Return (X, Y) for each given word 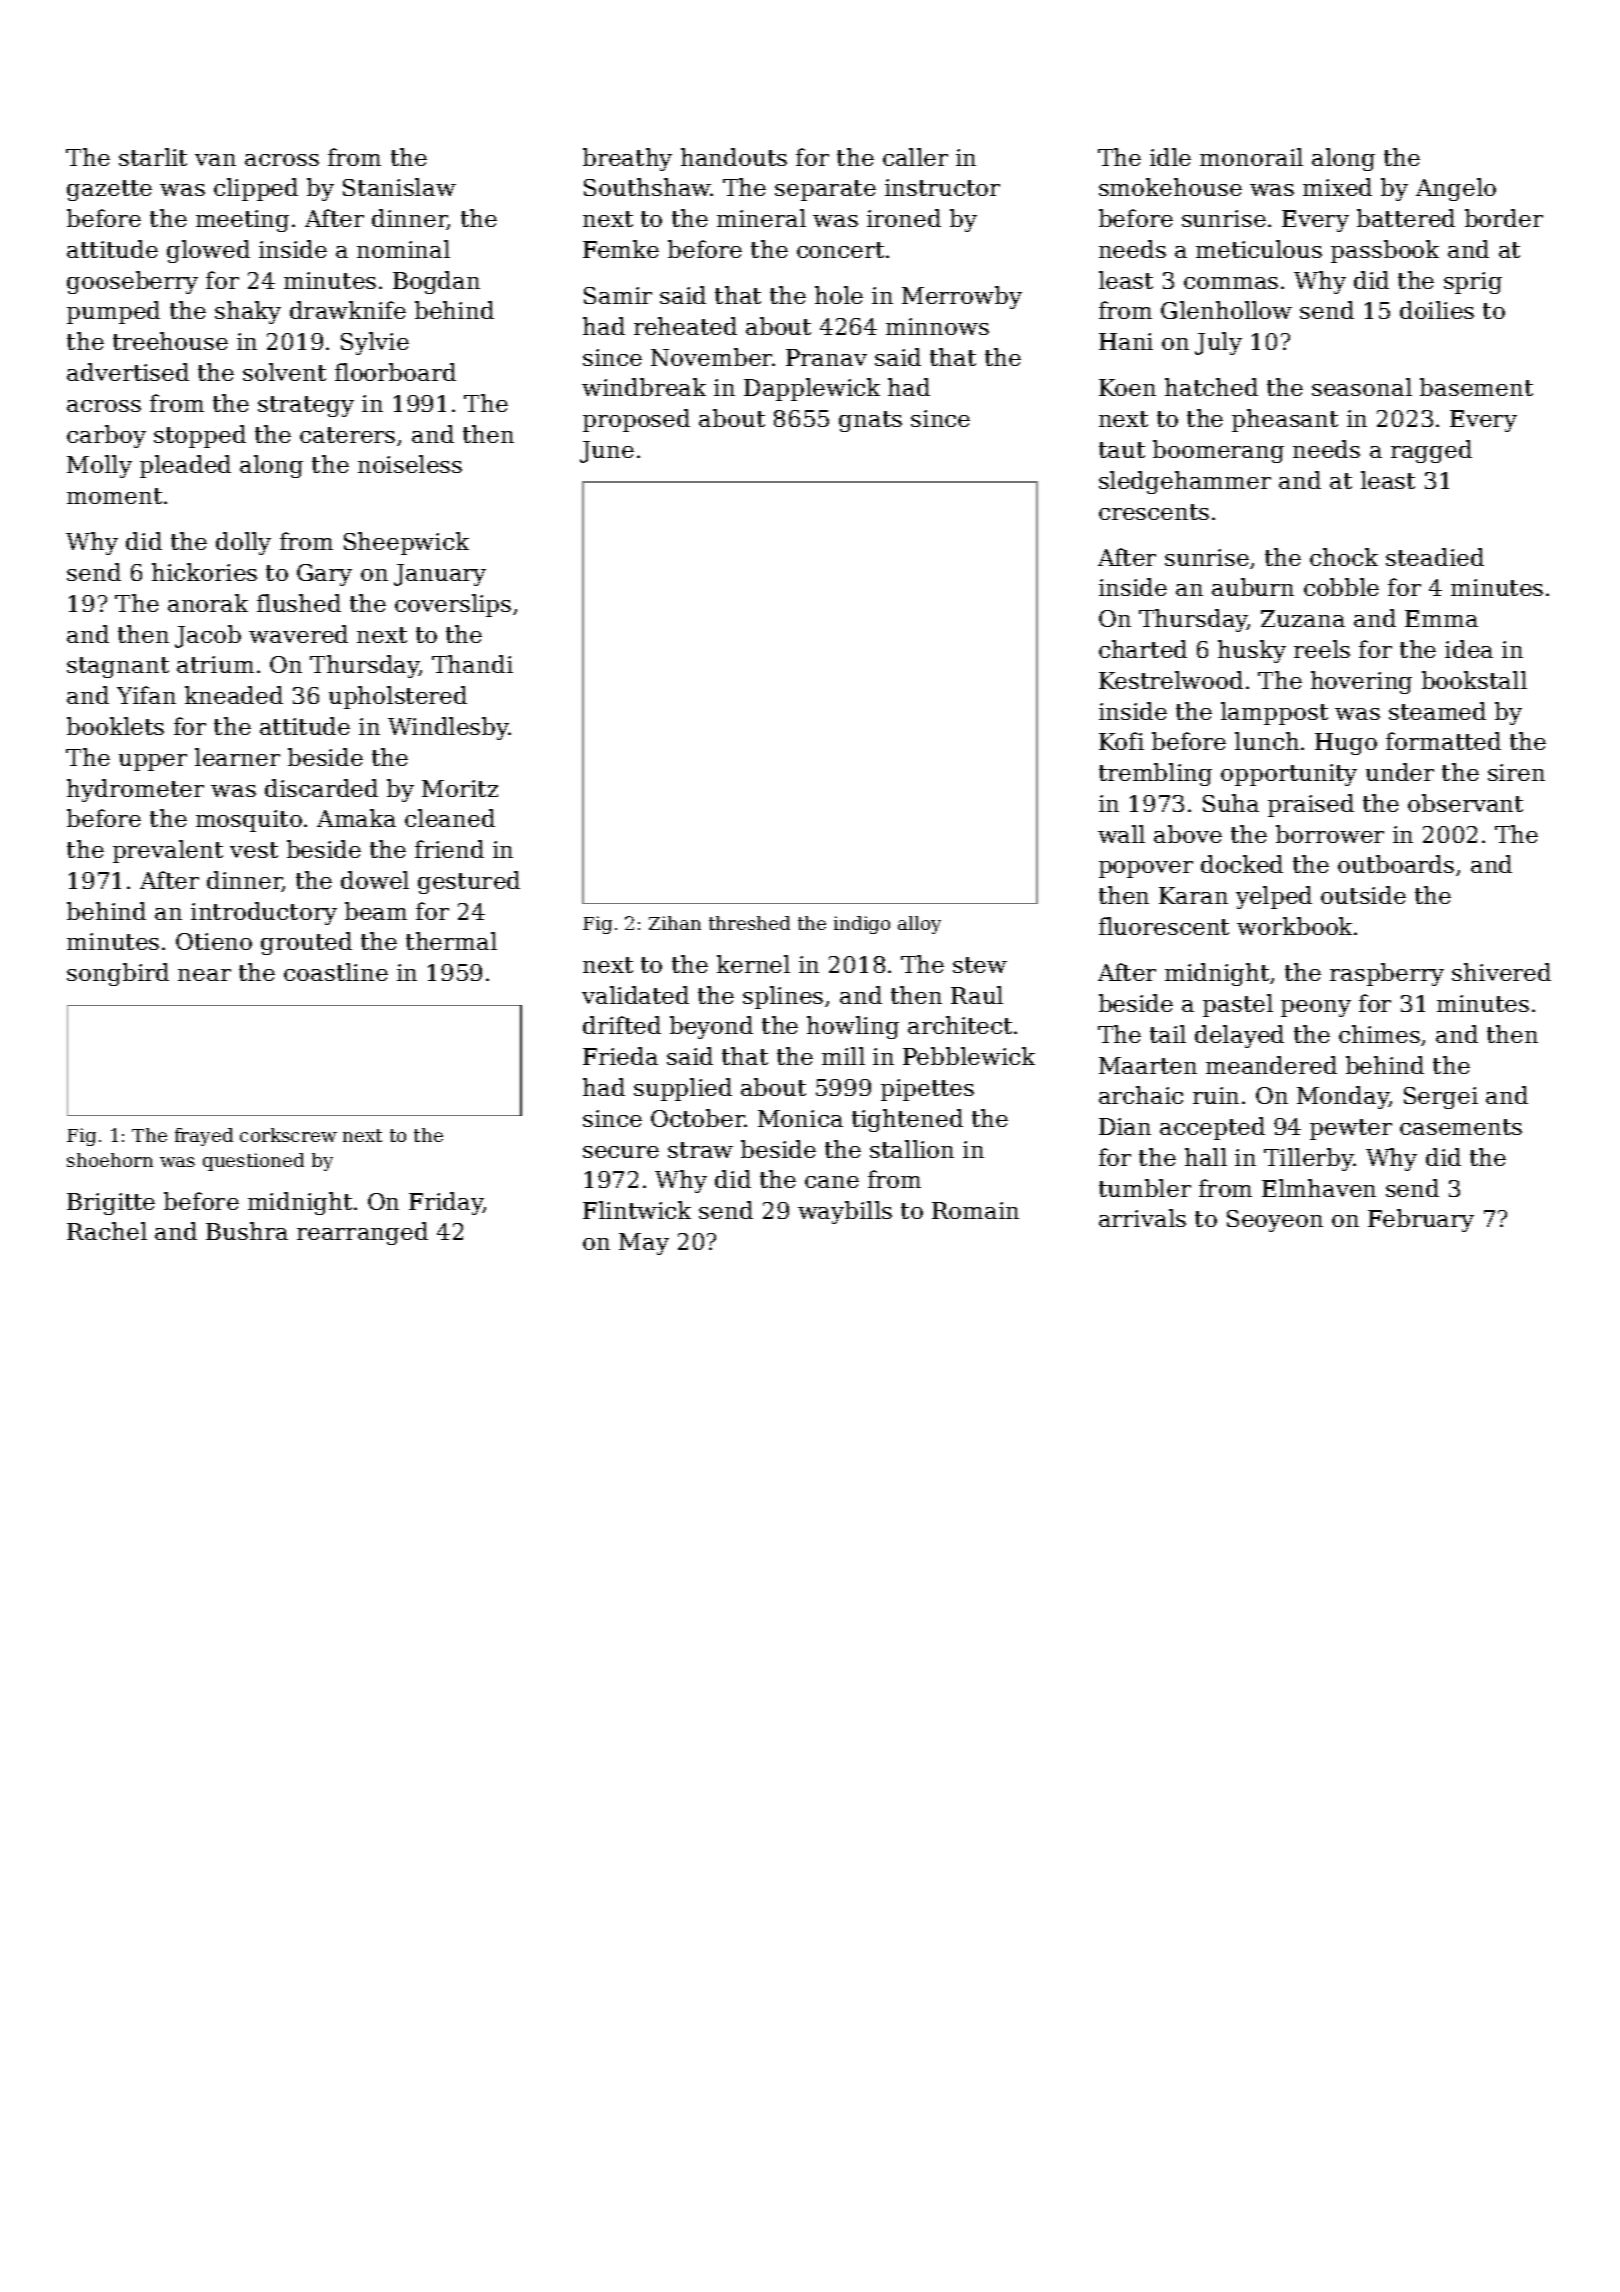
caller (915, 157)
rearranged (362, 1233)
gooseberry (132, 282)
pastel (1238, 1005)
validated (635, 995)
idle (1170, 157)
